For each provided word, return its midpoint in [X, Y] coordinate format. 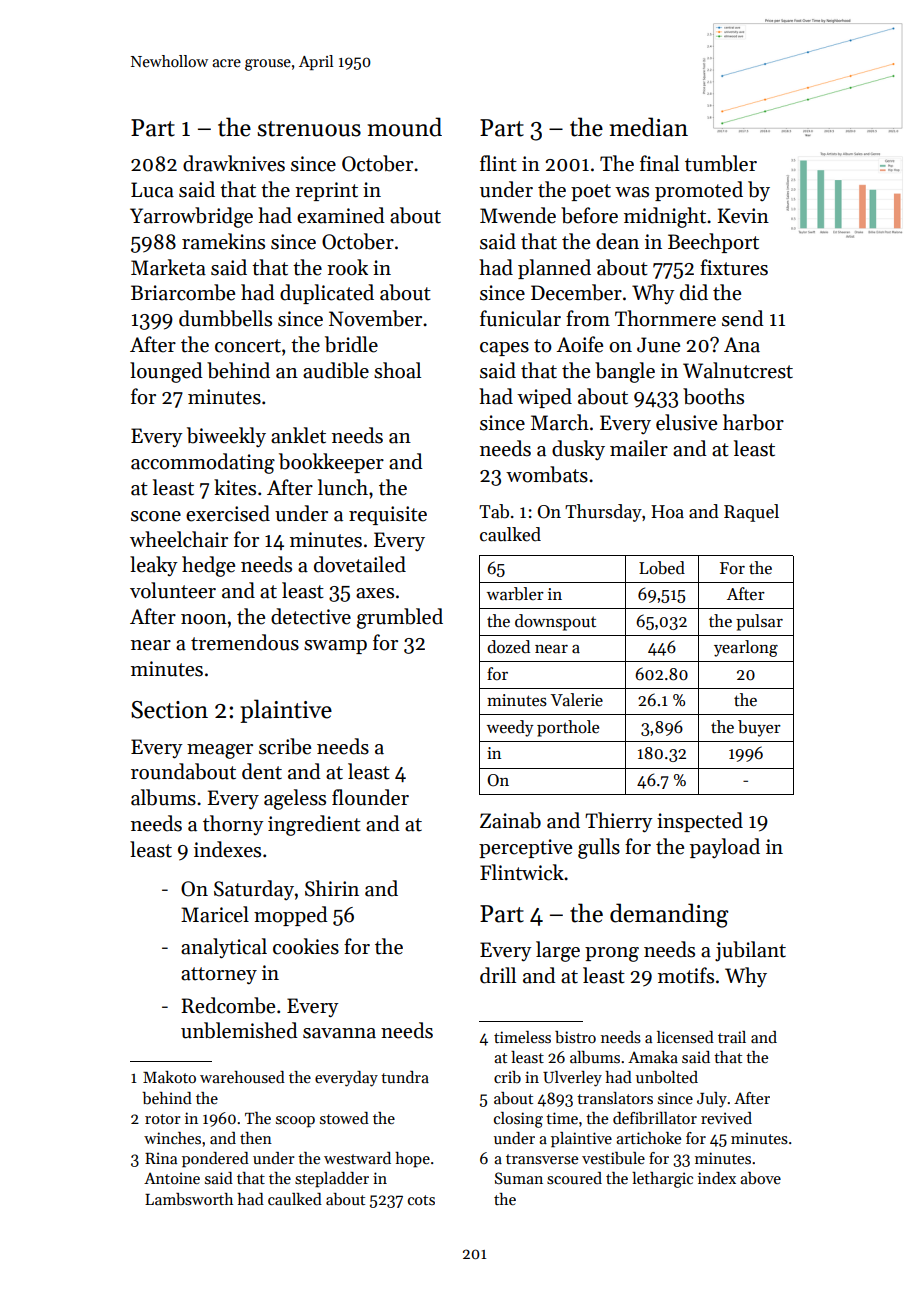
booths [713, 396]
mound [405, 127]
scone [156, 516]
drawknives [234, 163]
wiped [544, 398]
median [649, 127]
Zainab [510, 820]
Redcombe [228, 1005]
